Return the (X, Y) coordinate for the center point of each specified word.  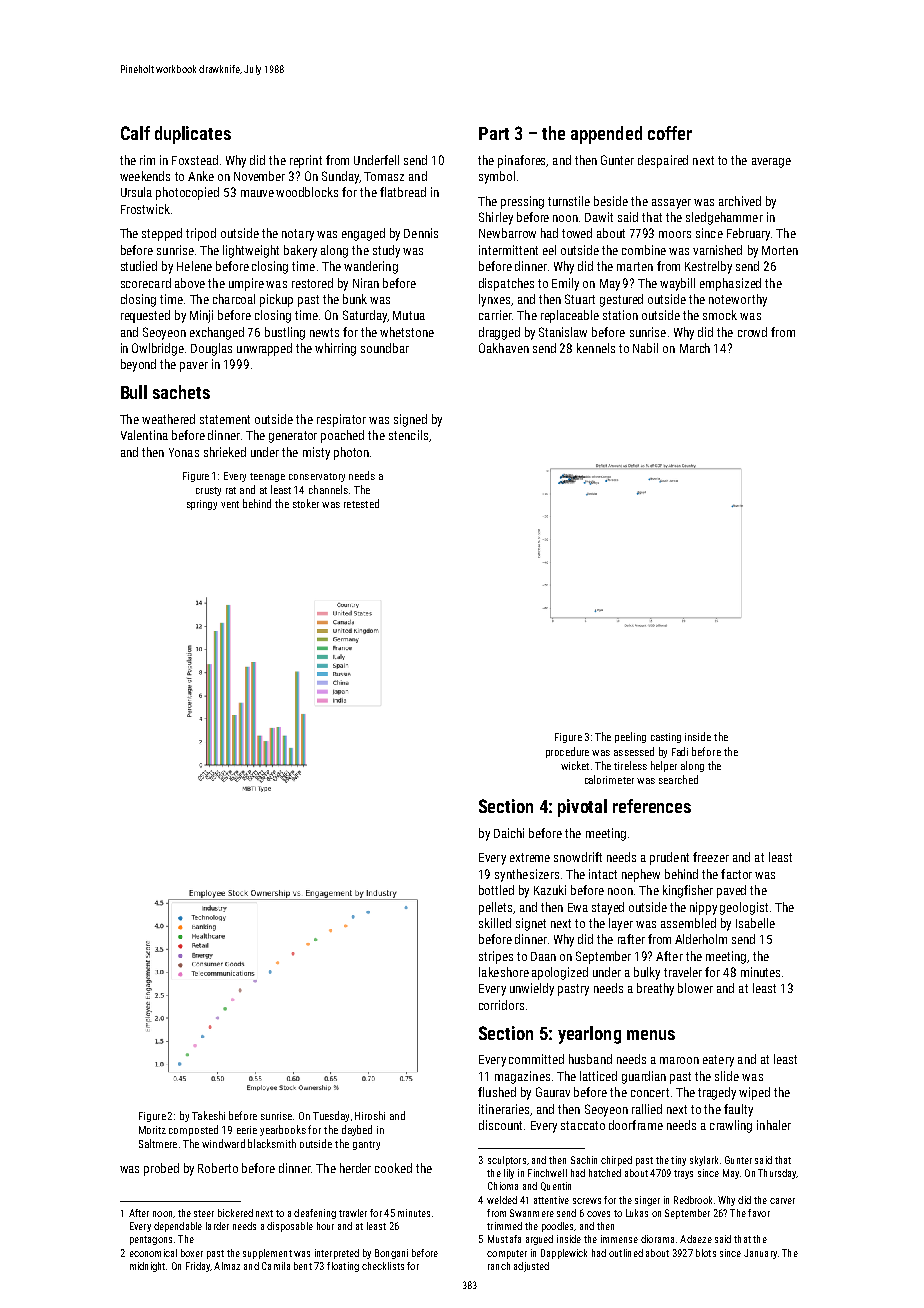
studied (139, 266)
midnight (147, 1267)
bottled (496, 890)
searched (678, 779)
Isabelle (755, 923)
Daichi (509, 833)
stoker (306, 503)
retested (361, 503)
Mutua (409, 315)
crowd (752, 332)
